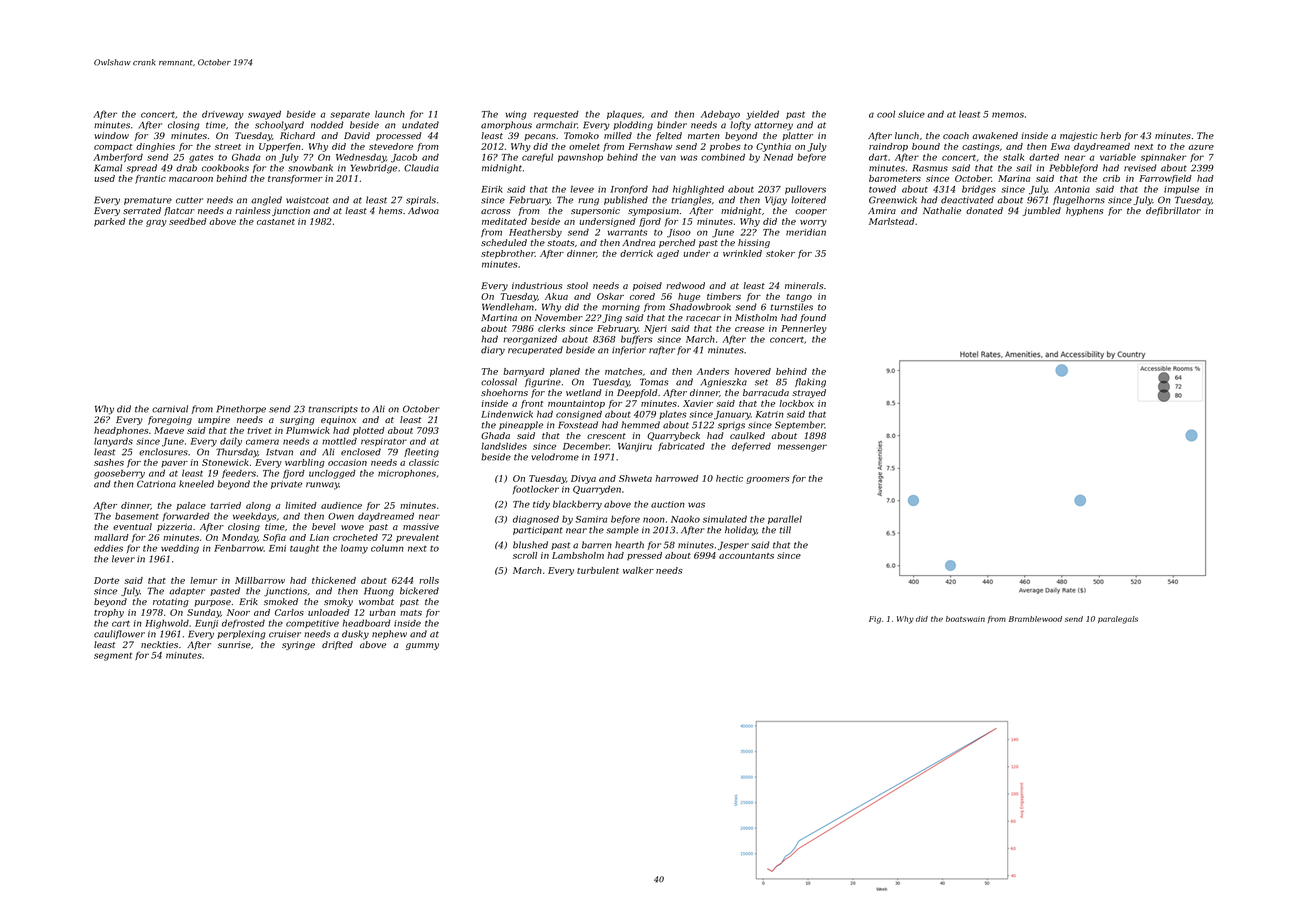 The height and width of the screenshot is (924, 1308). I want to click on Pinethorpe, so click(241, 409).
